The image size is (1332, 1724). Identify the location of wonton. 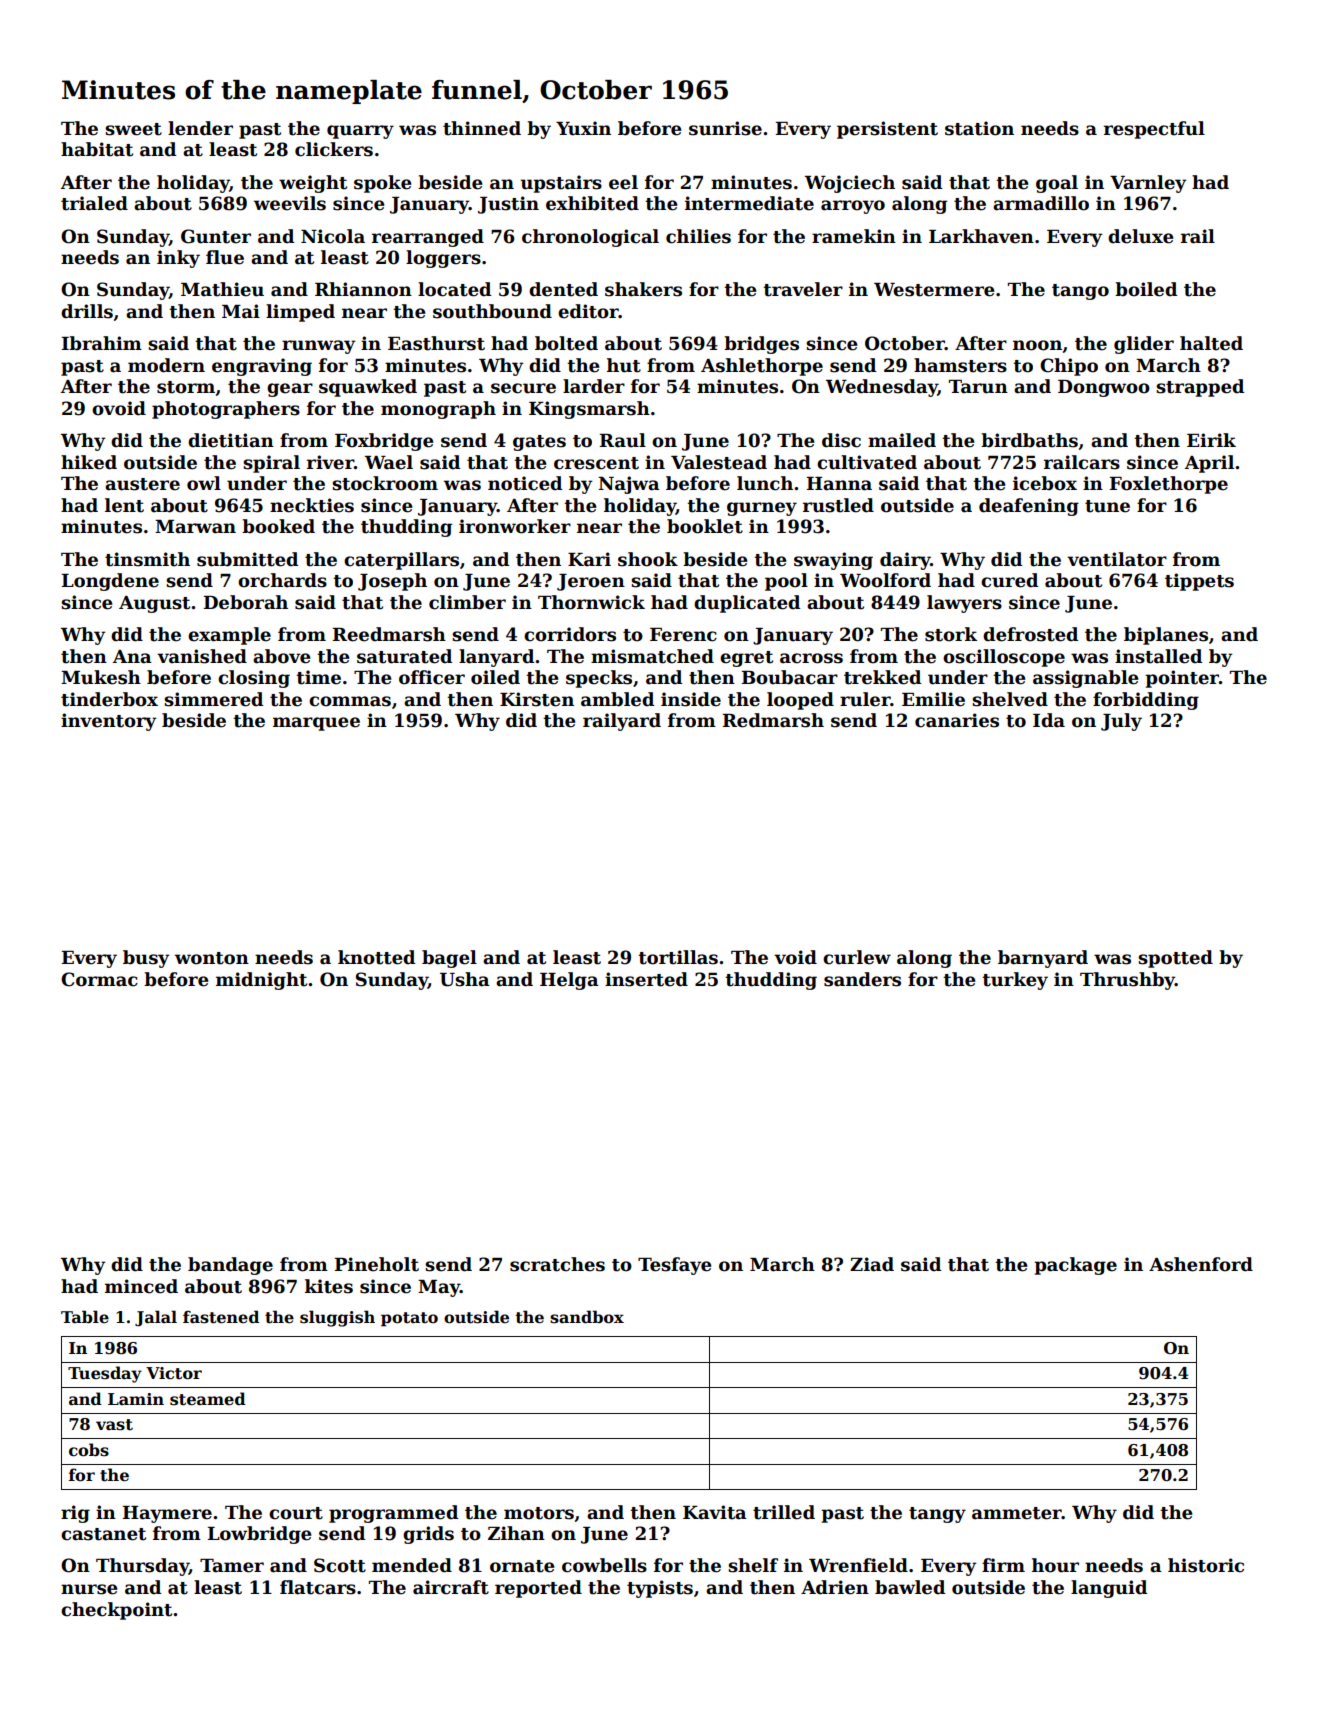
(212, 958).
